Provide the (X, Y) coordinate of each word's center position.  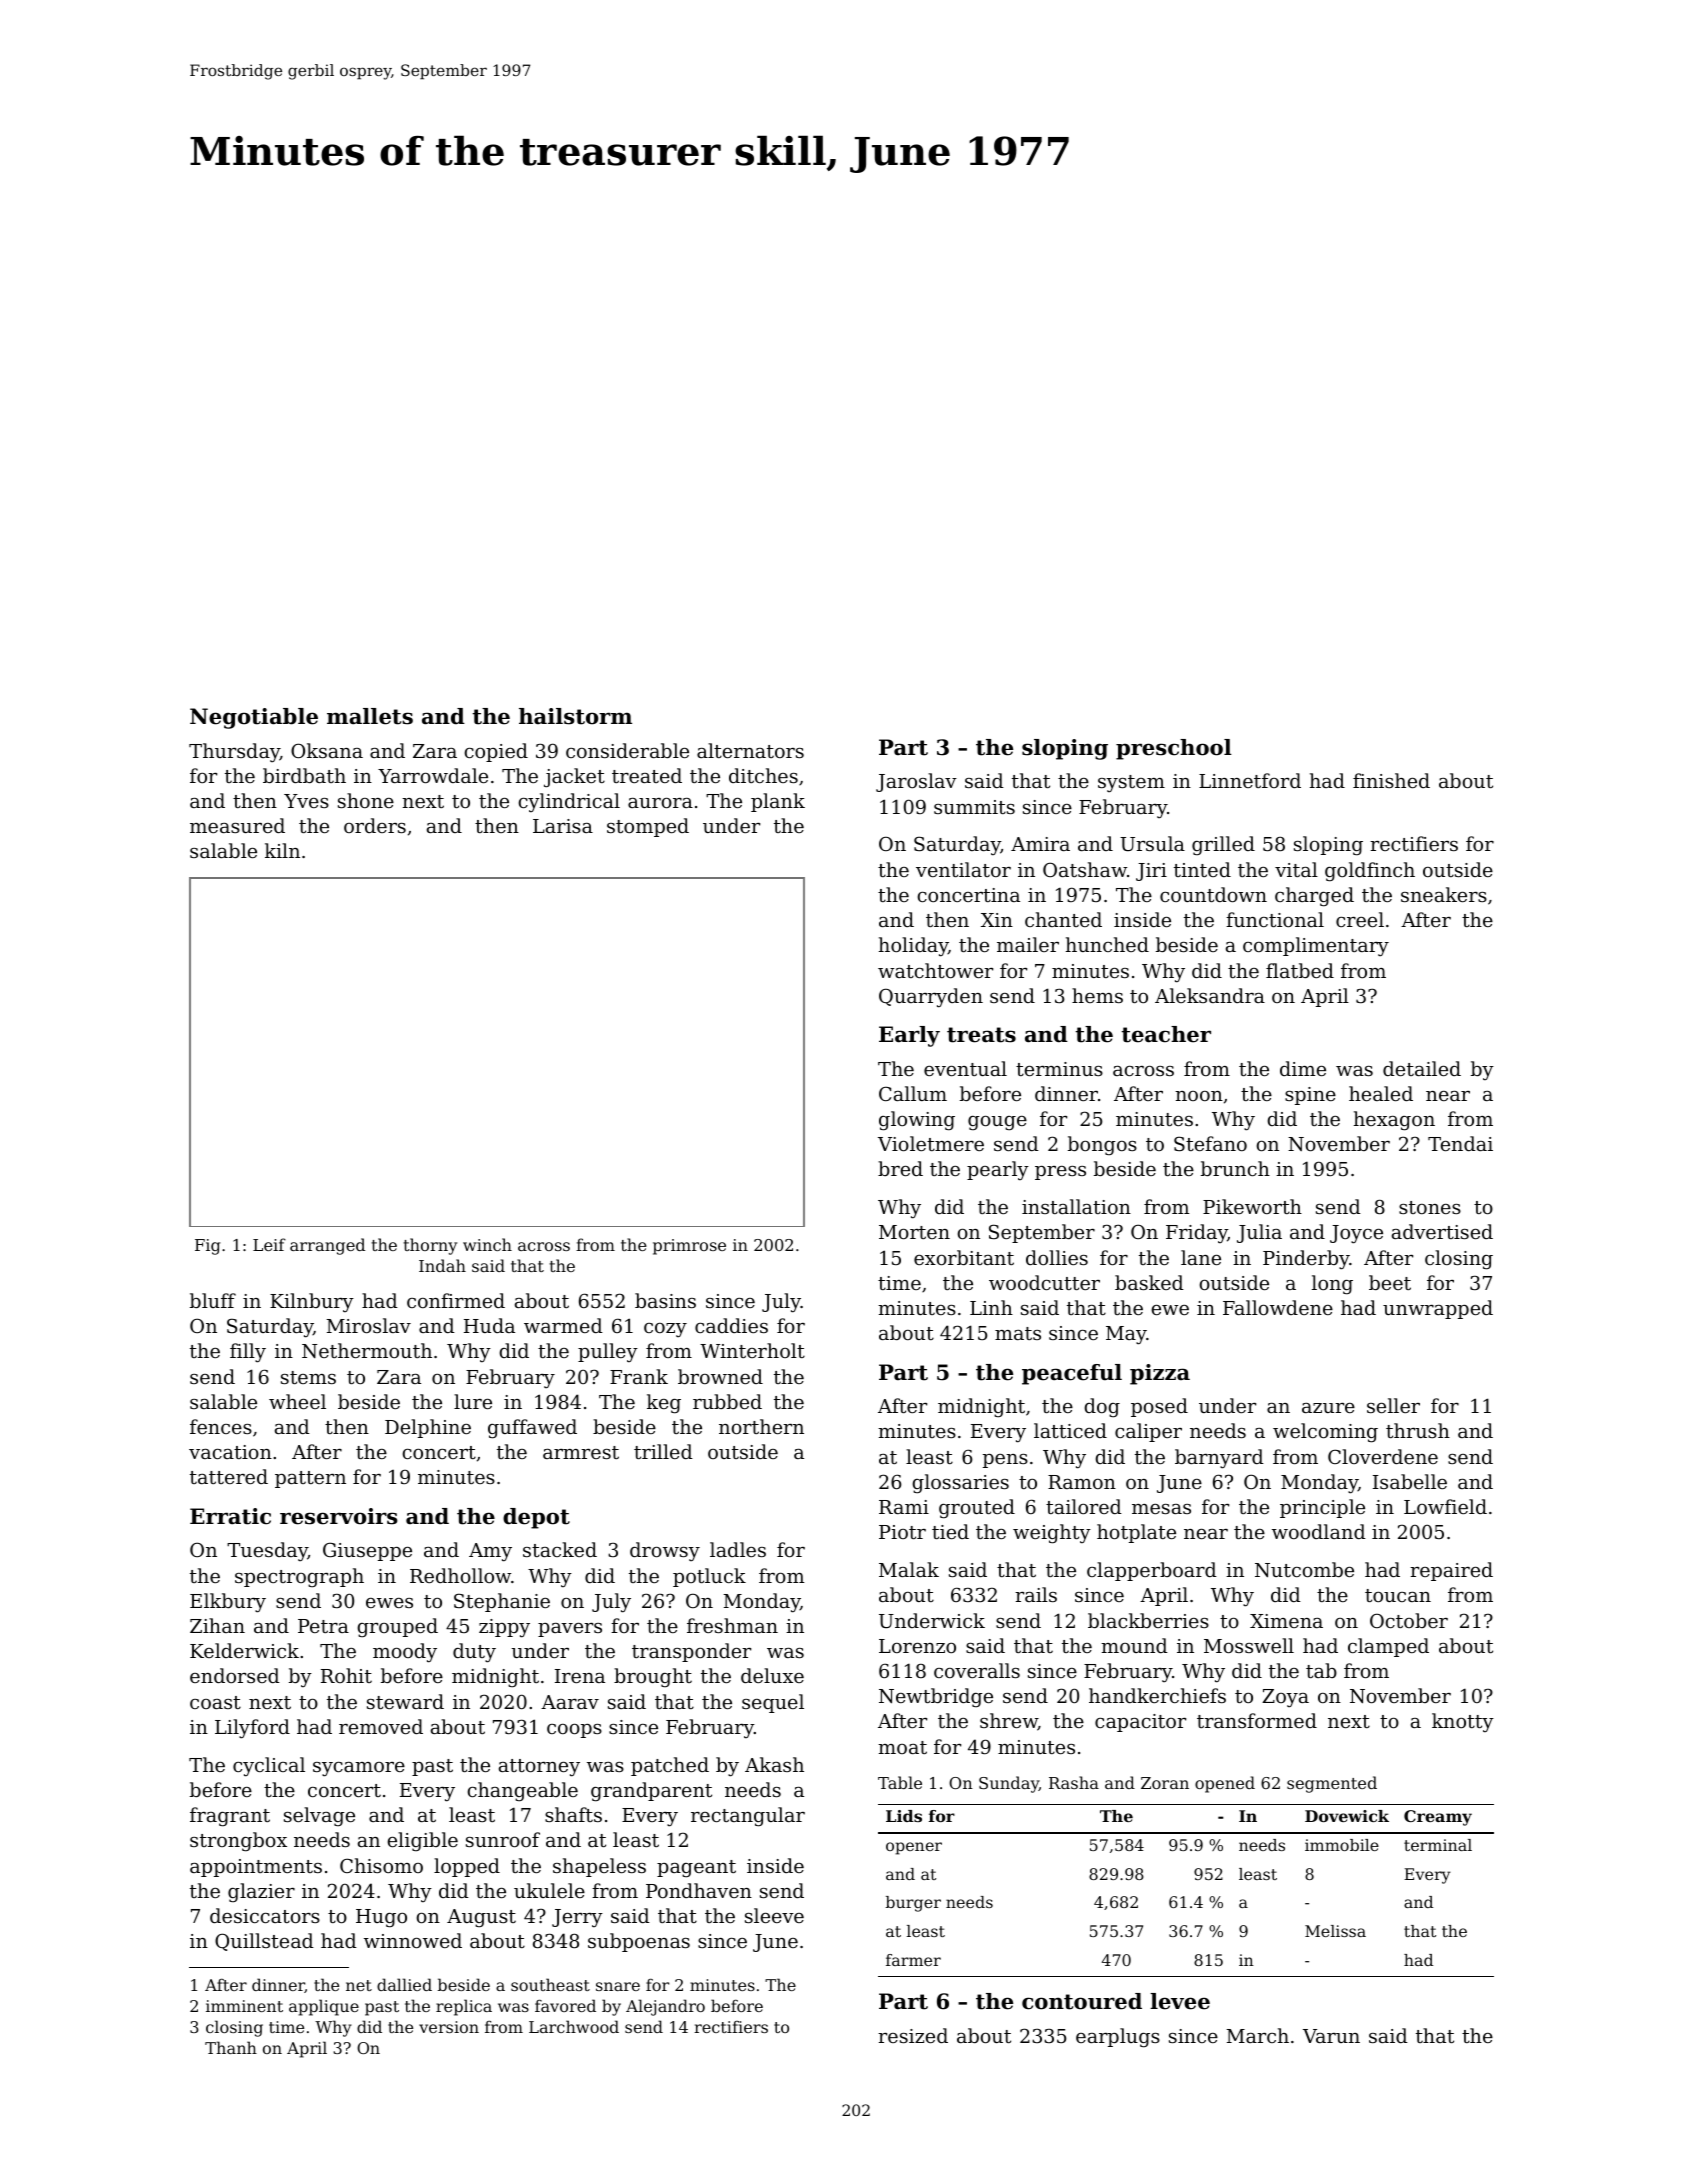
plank (778, 802)
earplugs (1118, 2038)
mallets (370, 716)
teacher (1166, 1034)
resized (913, 2035)
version (449, 2027)
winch (487, 1244)
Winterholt (752, 1350)
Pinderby (1306, 1260)
